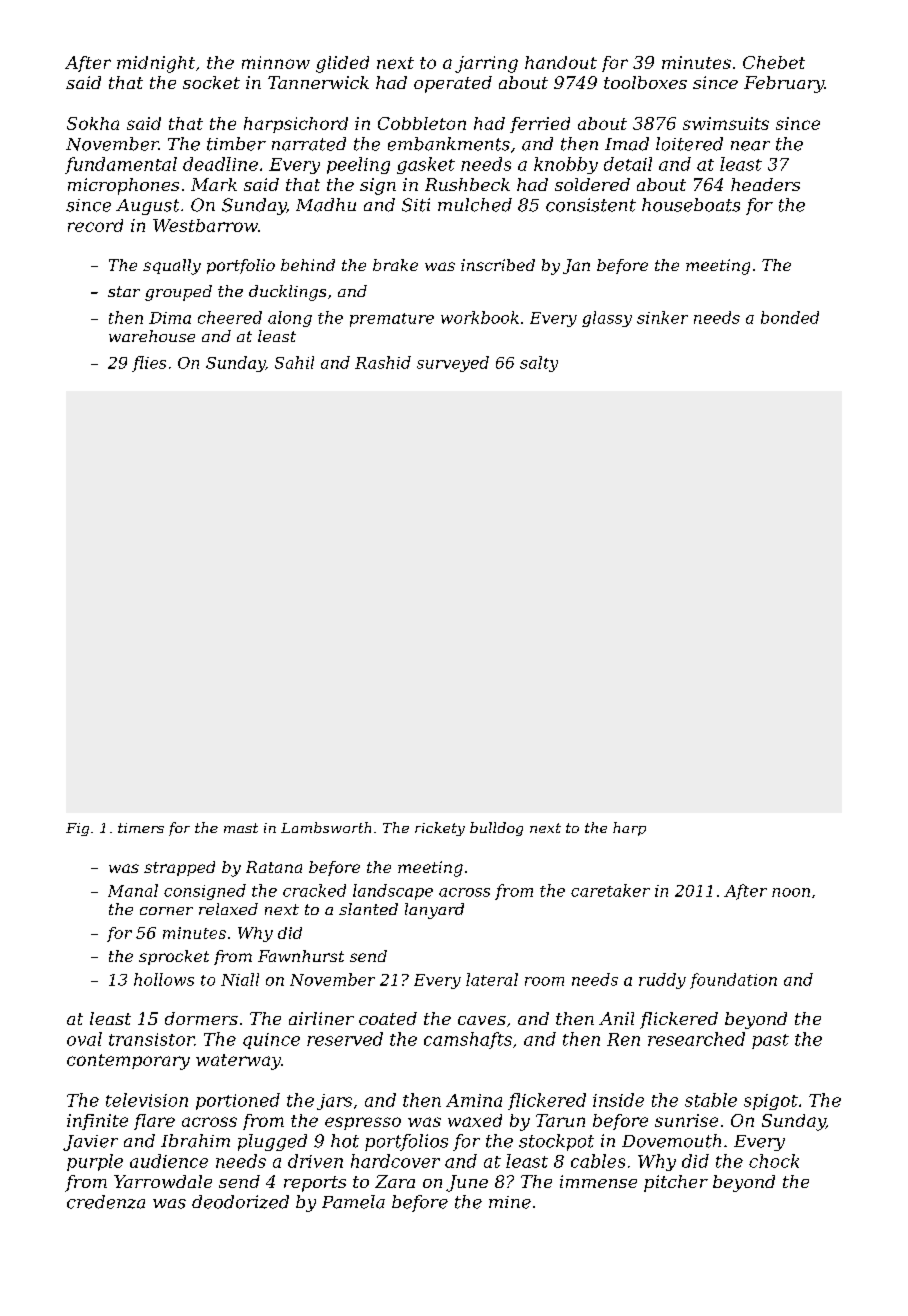 The image size is (908, 1316). Describe the element at coordinates (496, 829) in the screenshot. I see `bulldog` at that location.
